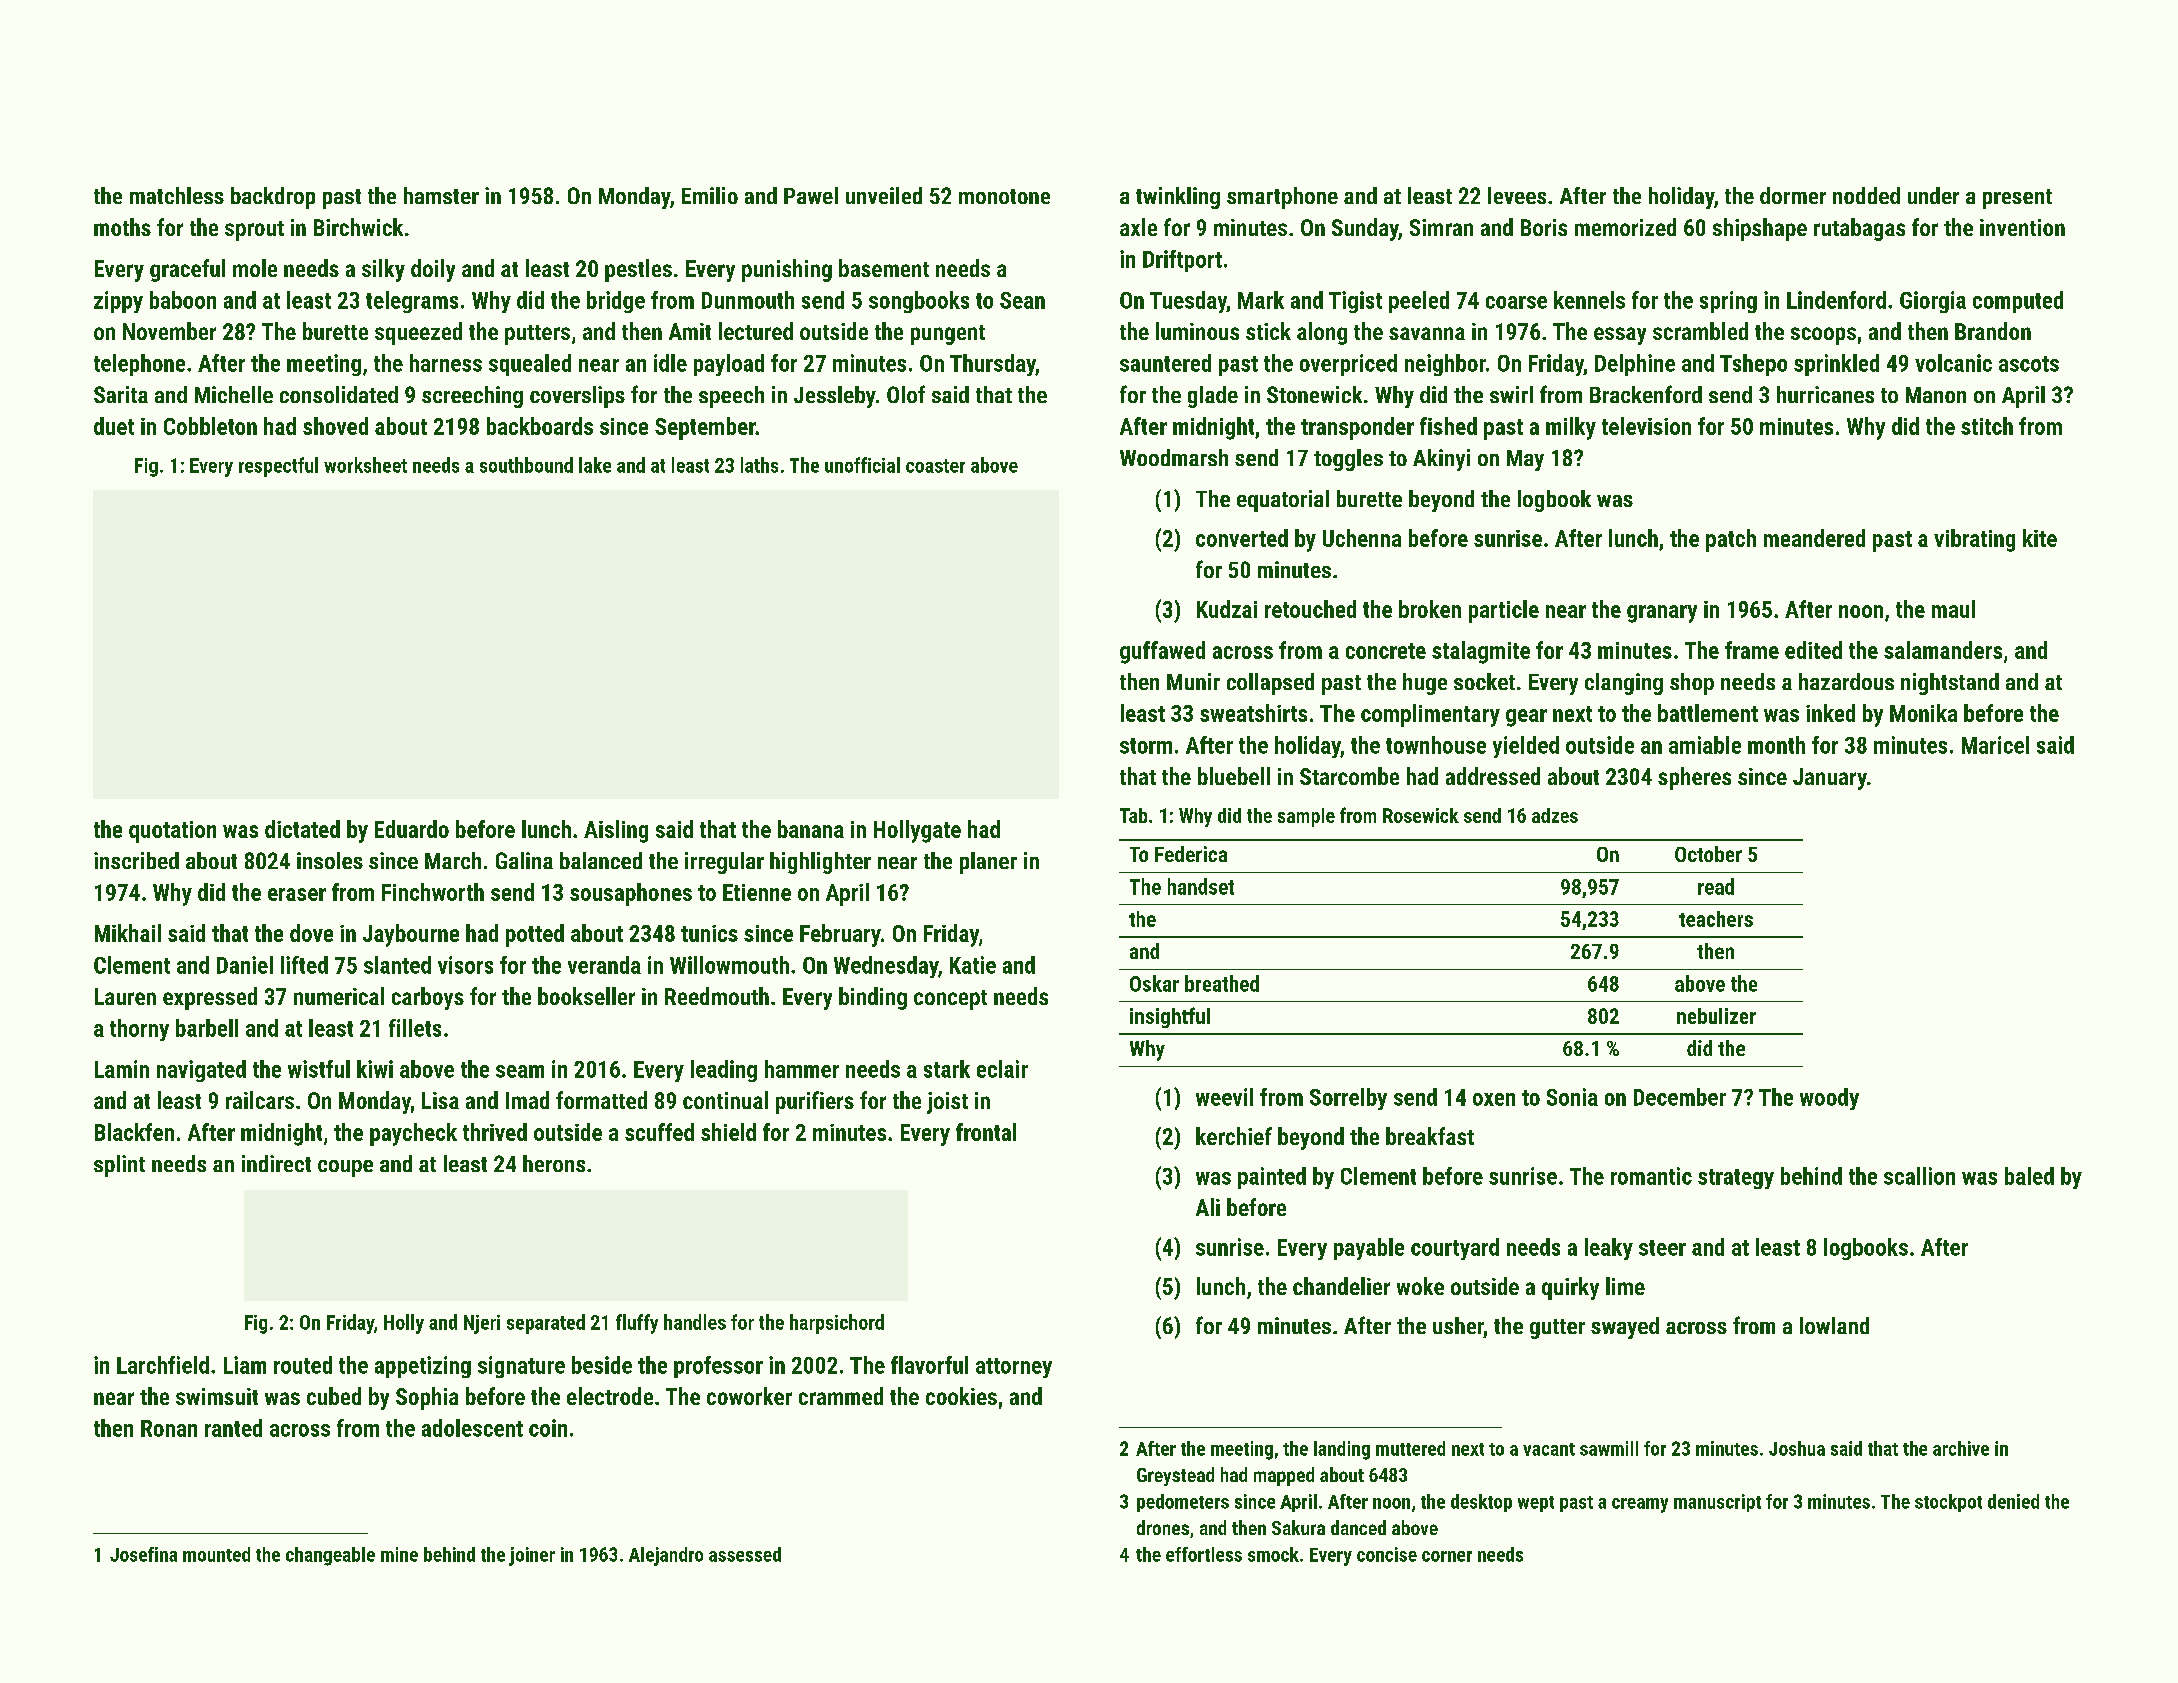 Image resolution: width=2178 pixels, height=1683 pixels. I want to click on squeezed, so click(418, 333).
